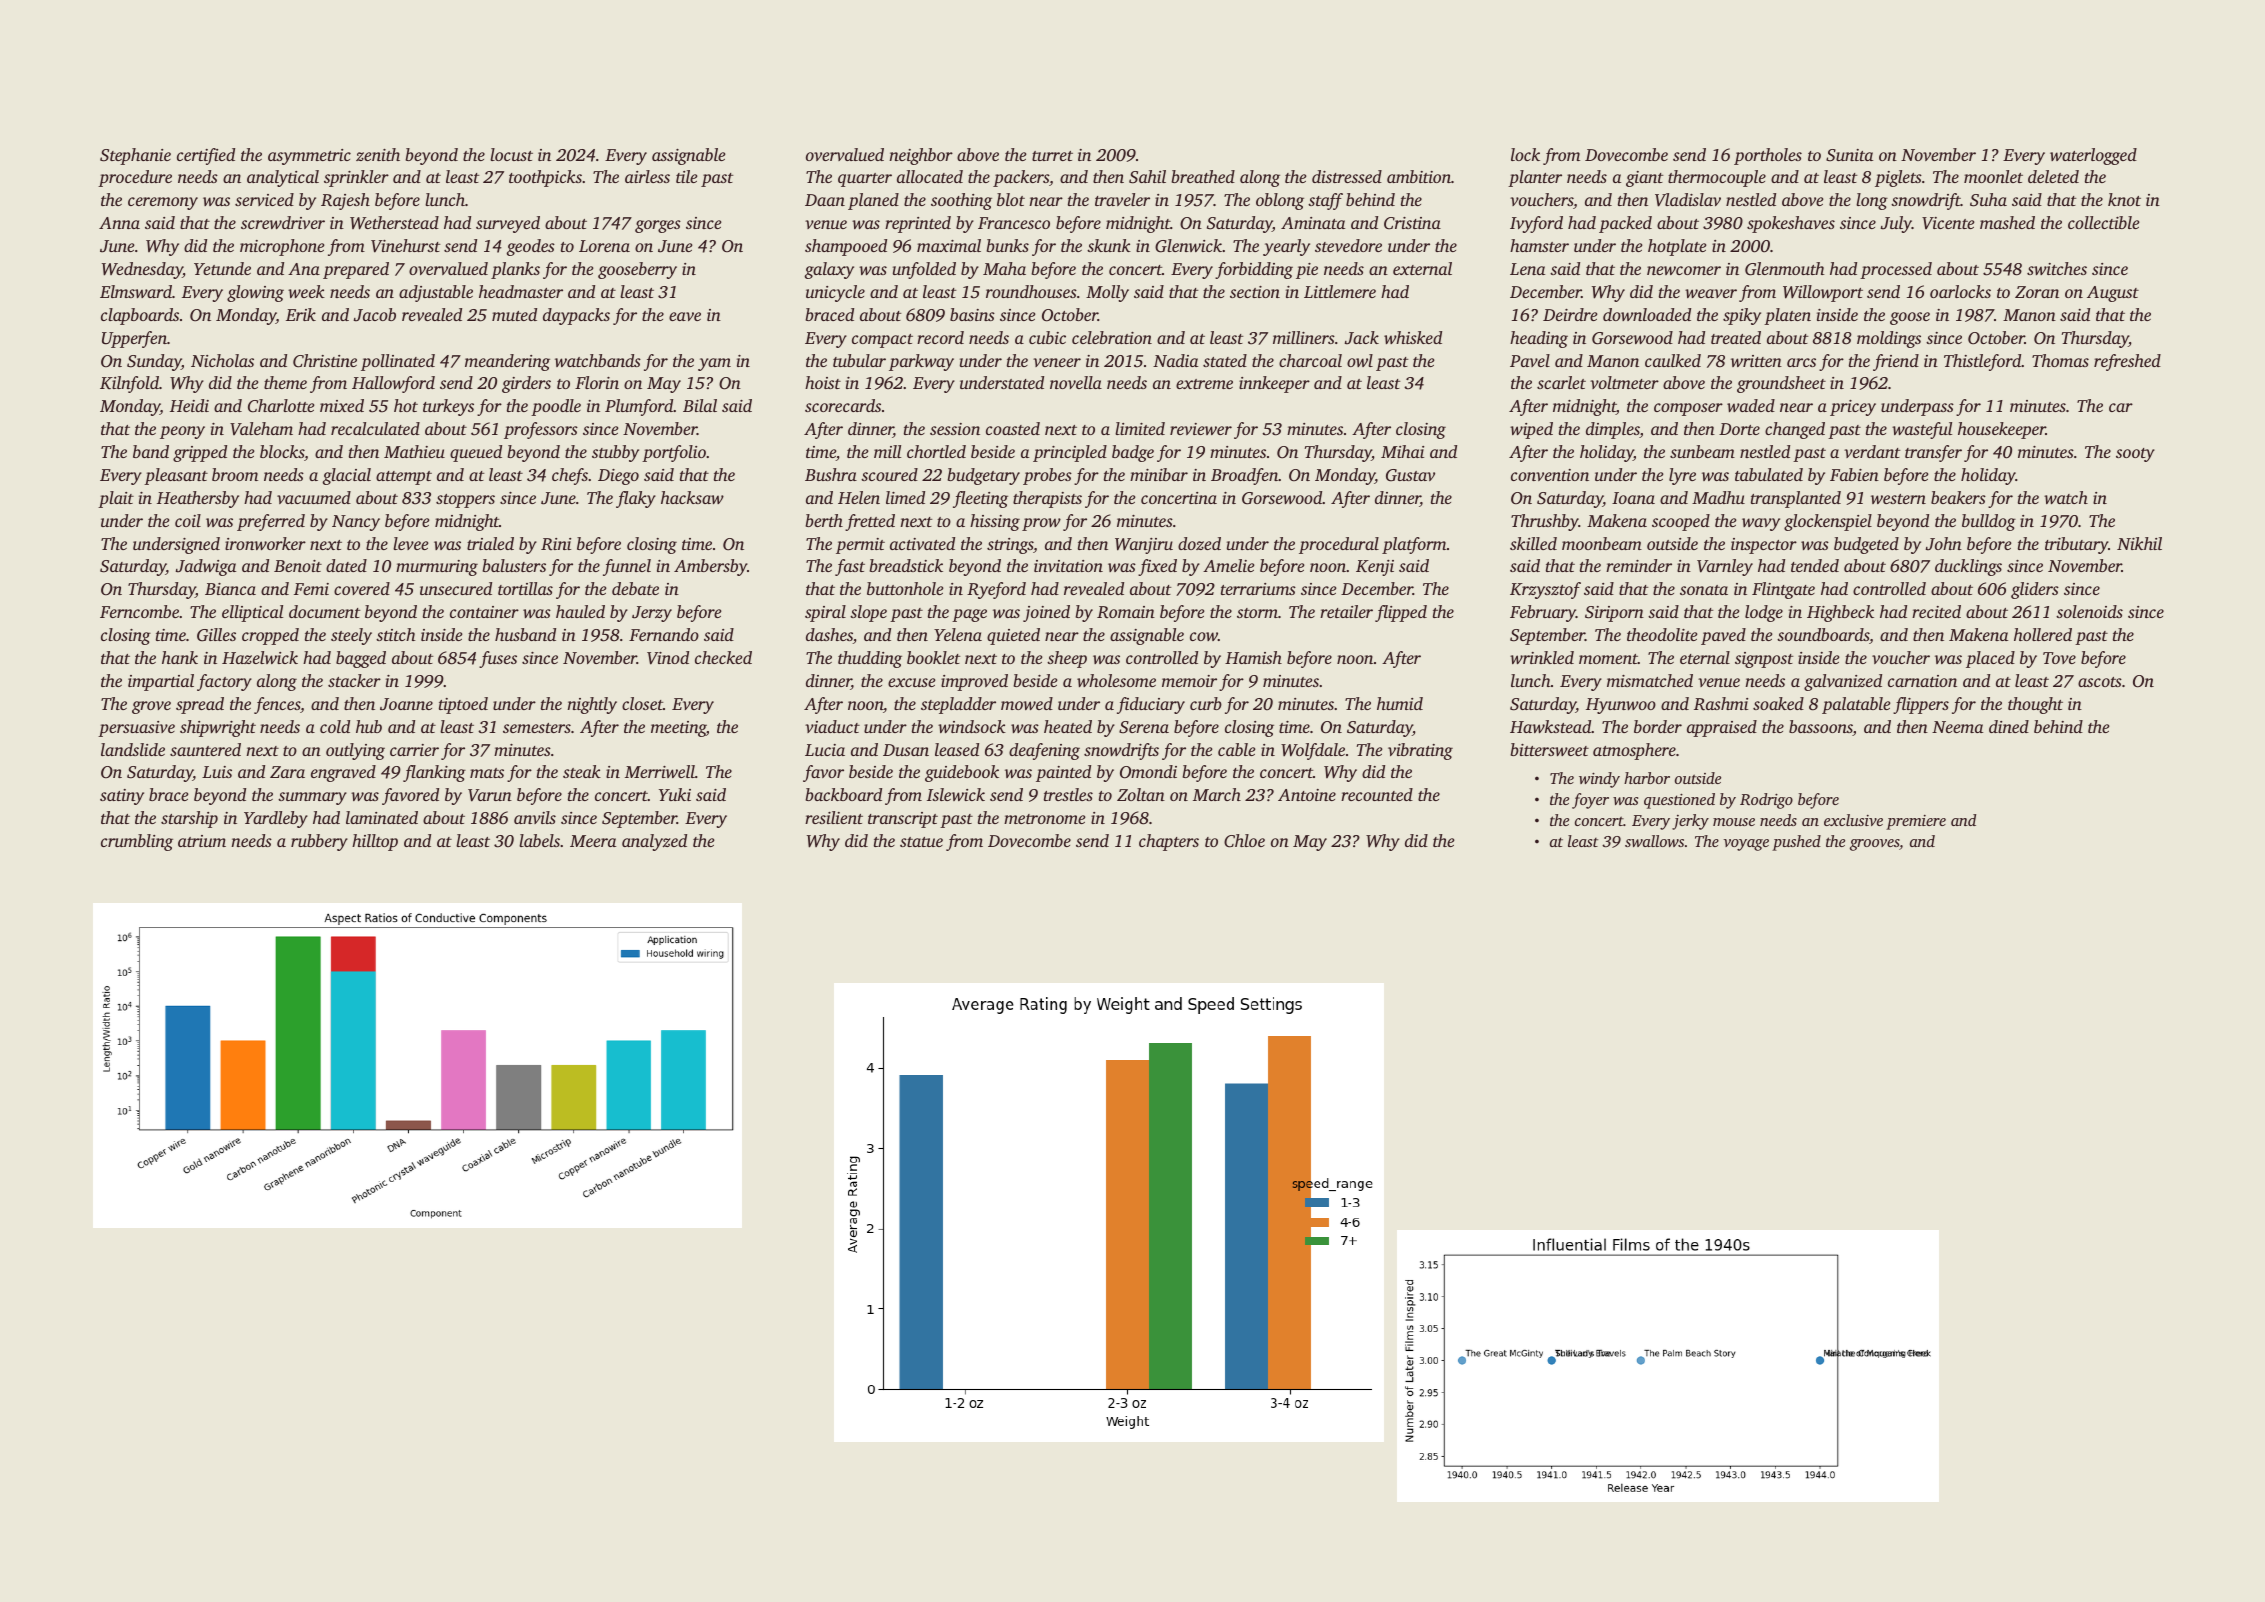 The image size is (2265, 1602). What do you see at coordinates (570, 476) in the image?
I see `chefs` at bounding box center [570, 476].
